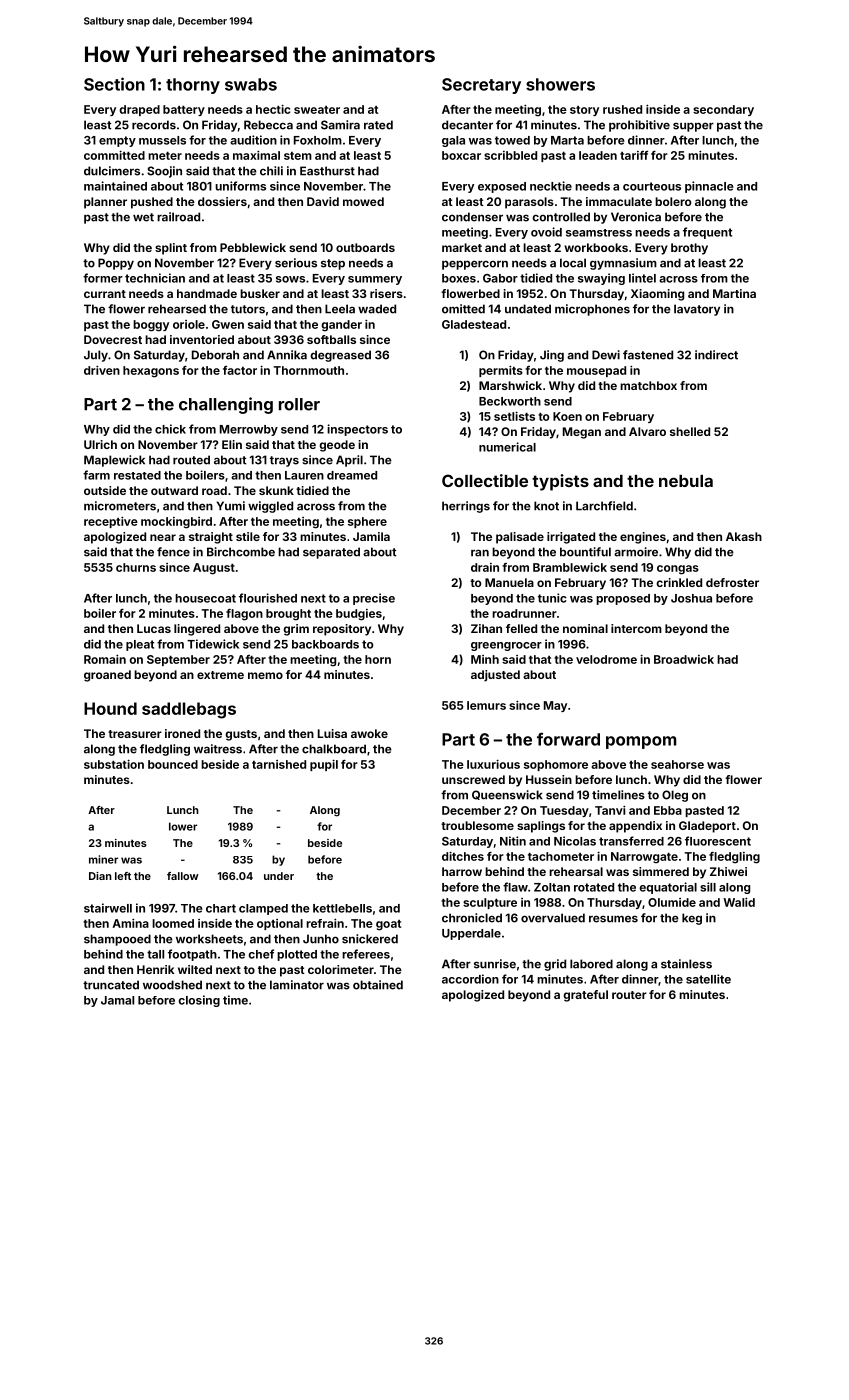 The image size is (849, 1400). Describe the element at coordinates (164, 172) in the image. I see `Soojin` at that location.
